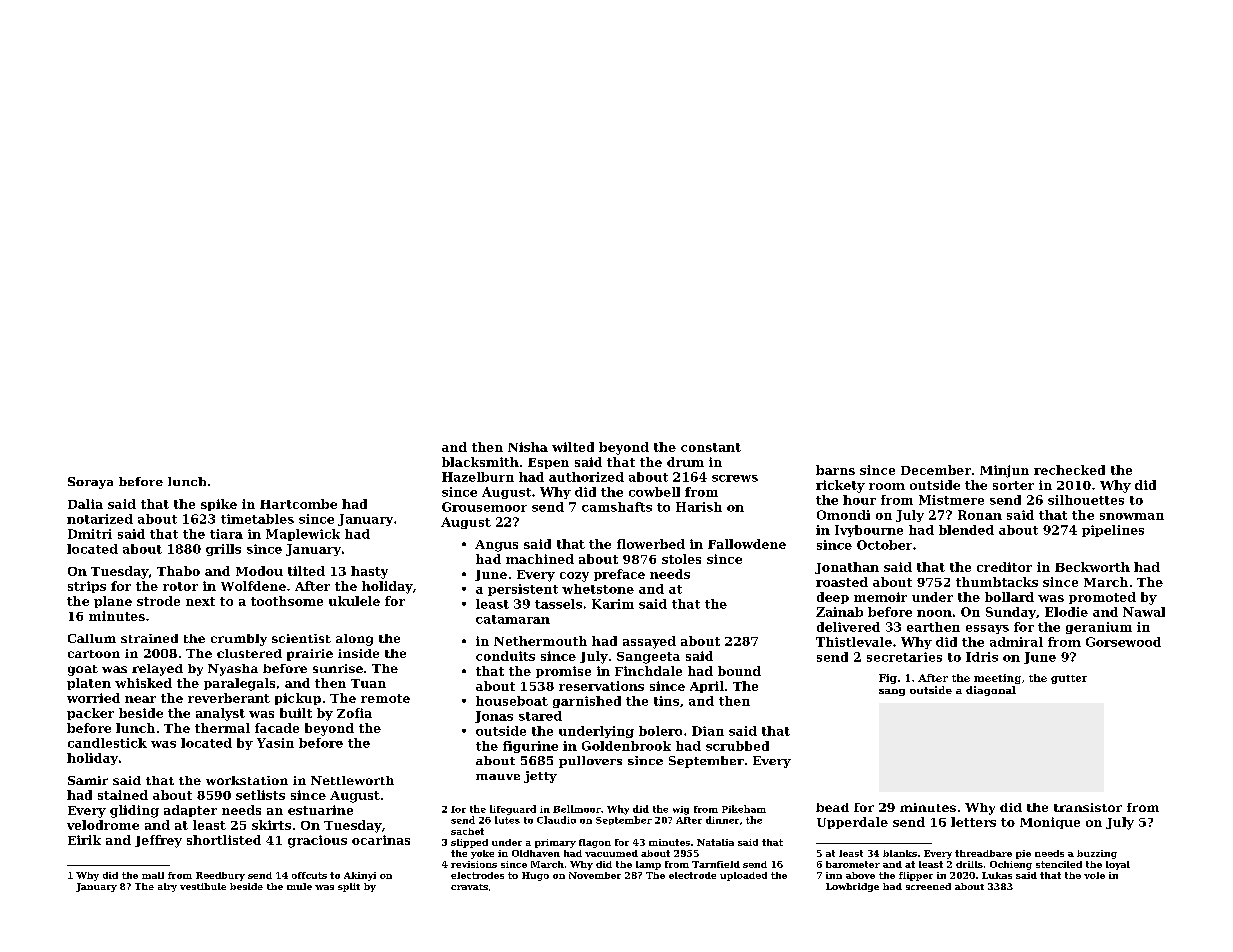  I want to click on roasted, so click(842, 582).
